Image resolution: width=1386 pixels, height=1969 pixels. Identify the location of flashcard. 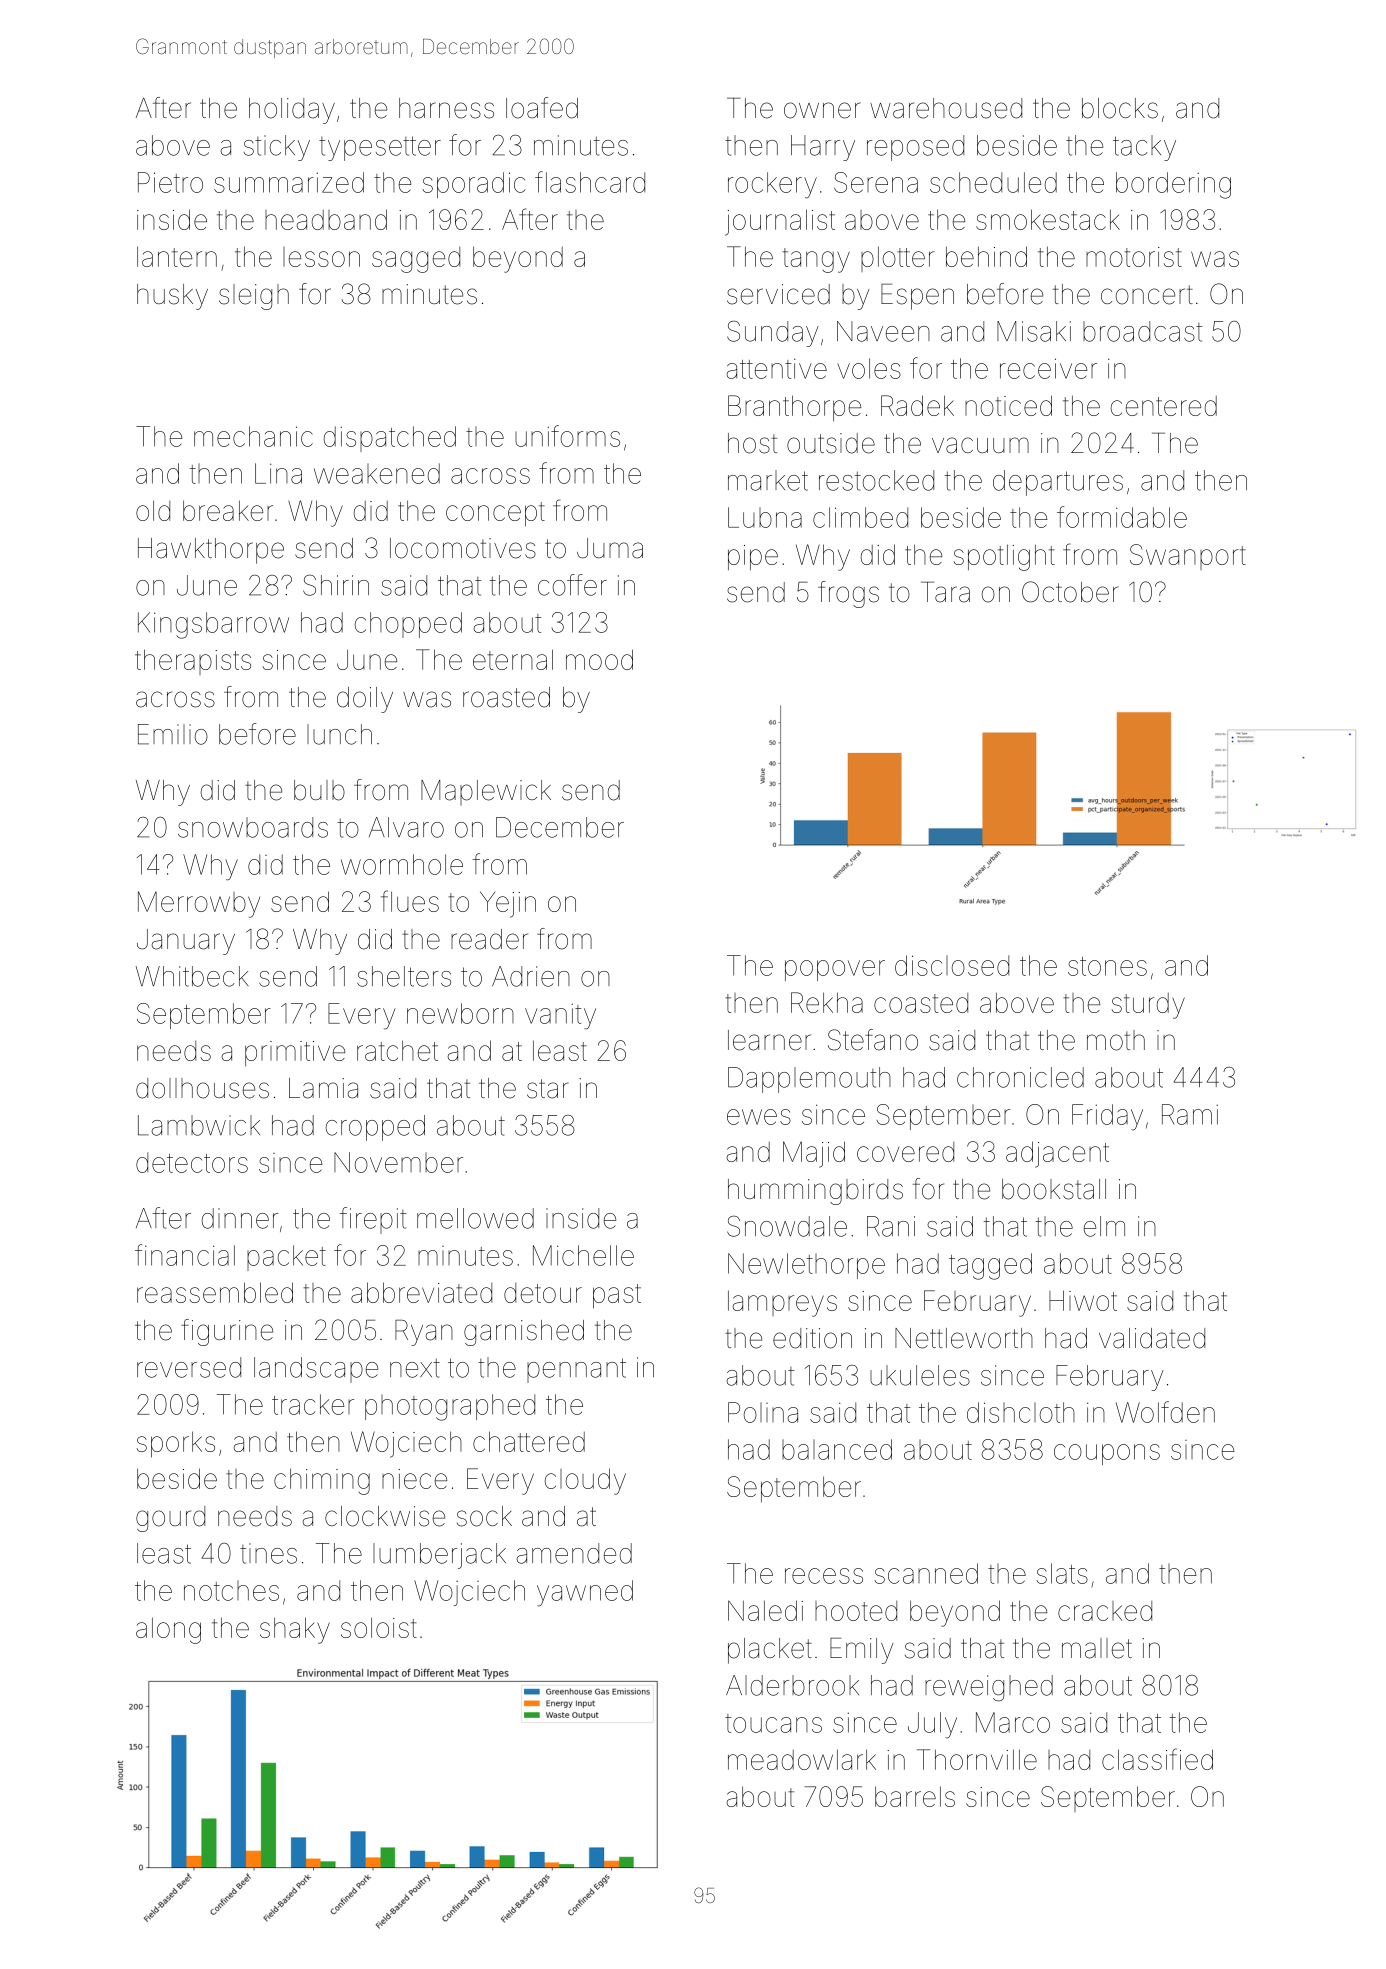
(590, 182).
